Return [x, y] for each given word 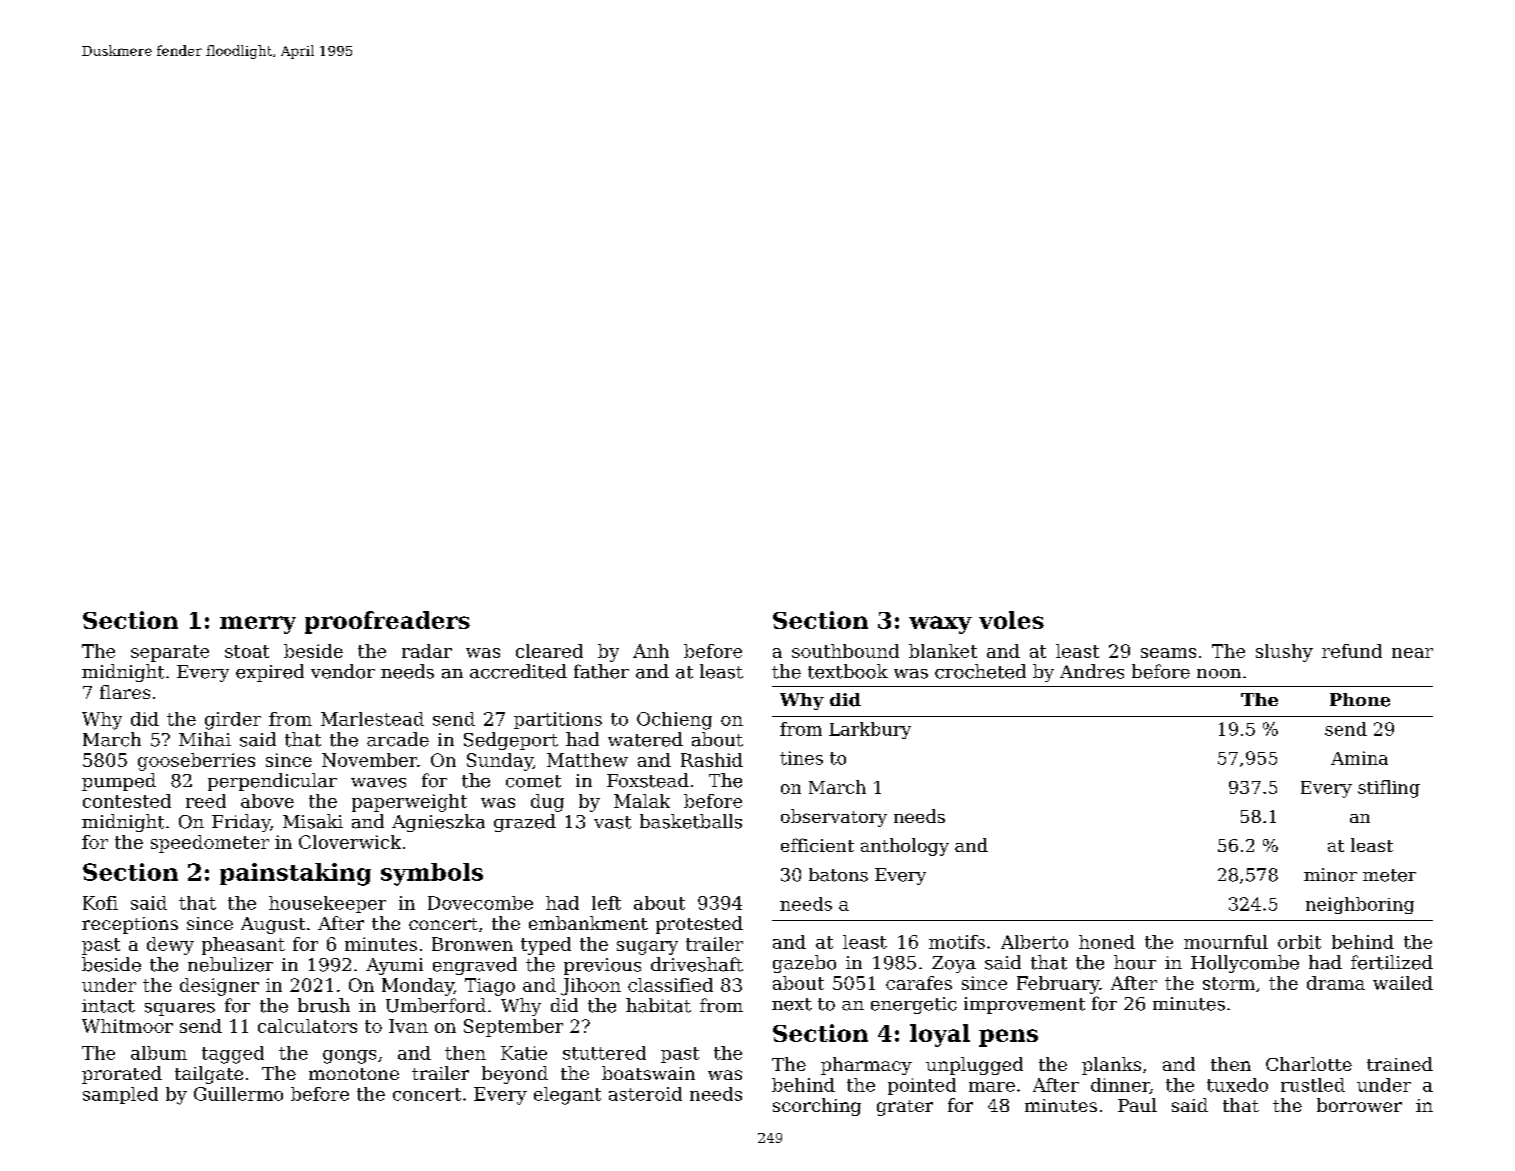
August [273, 925]
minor [1330, 875]
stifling [1389, 789]
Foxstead [648, 780]
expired [270, 673]
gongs [349, 1057]
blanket [943, 651]
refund [1352, 651]
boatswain [648, 1073]
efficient [817, 845]
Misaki [313, 821]
